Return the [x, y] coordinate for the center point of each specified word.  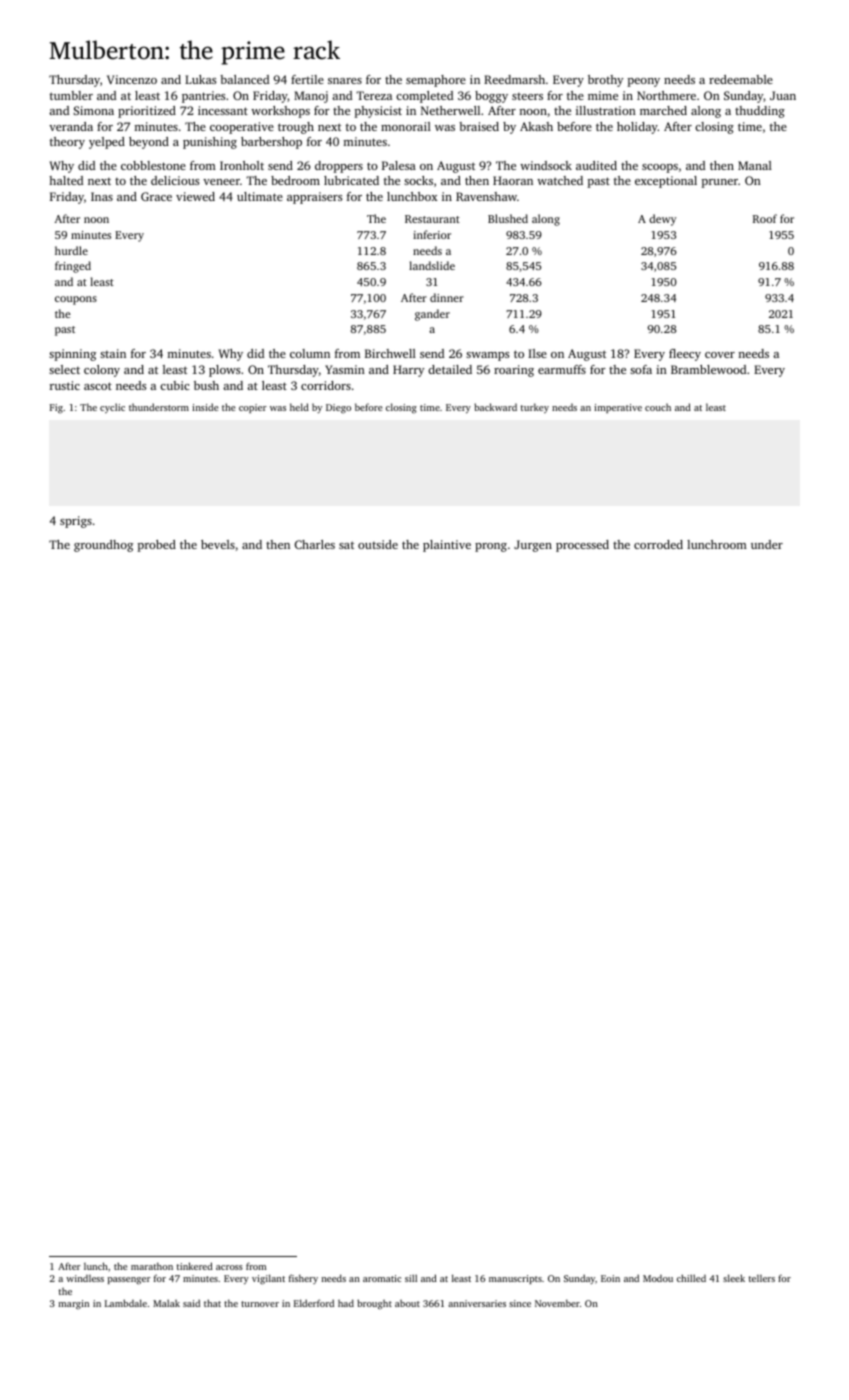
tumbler [71, 95]
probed [156, 546]
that [212, 1303]
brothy [605, 81]
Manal [755, 165]
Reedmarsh [514, 79]
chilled [691, 1278]
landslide [432, 265]
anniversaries [477, 1303]
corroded [658, 544]
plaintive [447, 546]
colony [102, 371]
